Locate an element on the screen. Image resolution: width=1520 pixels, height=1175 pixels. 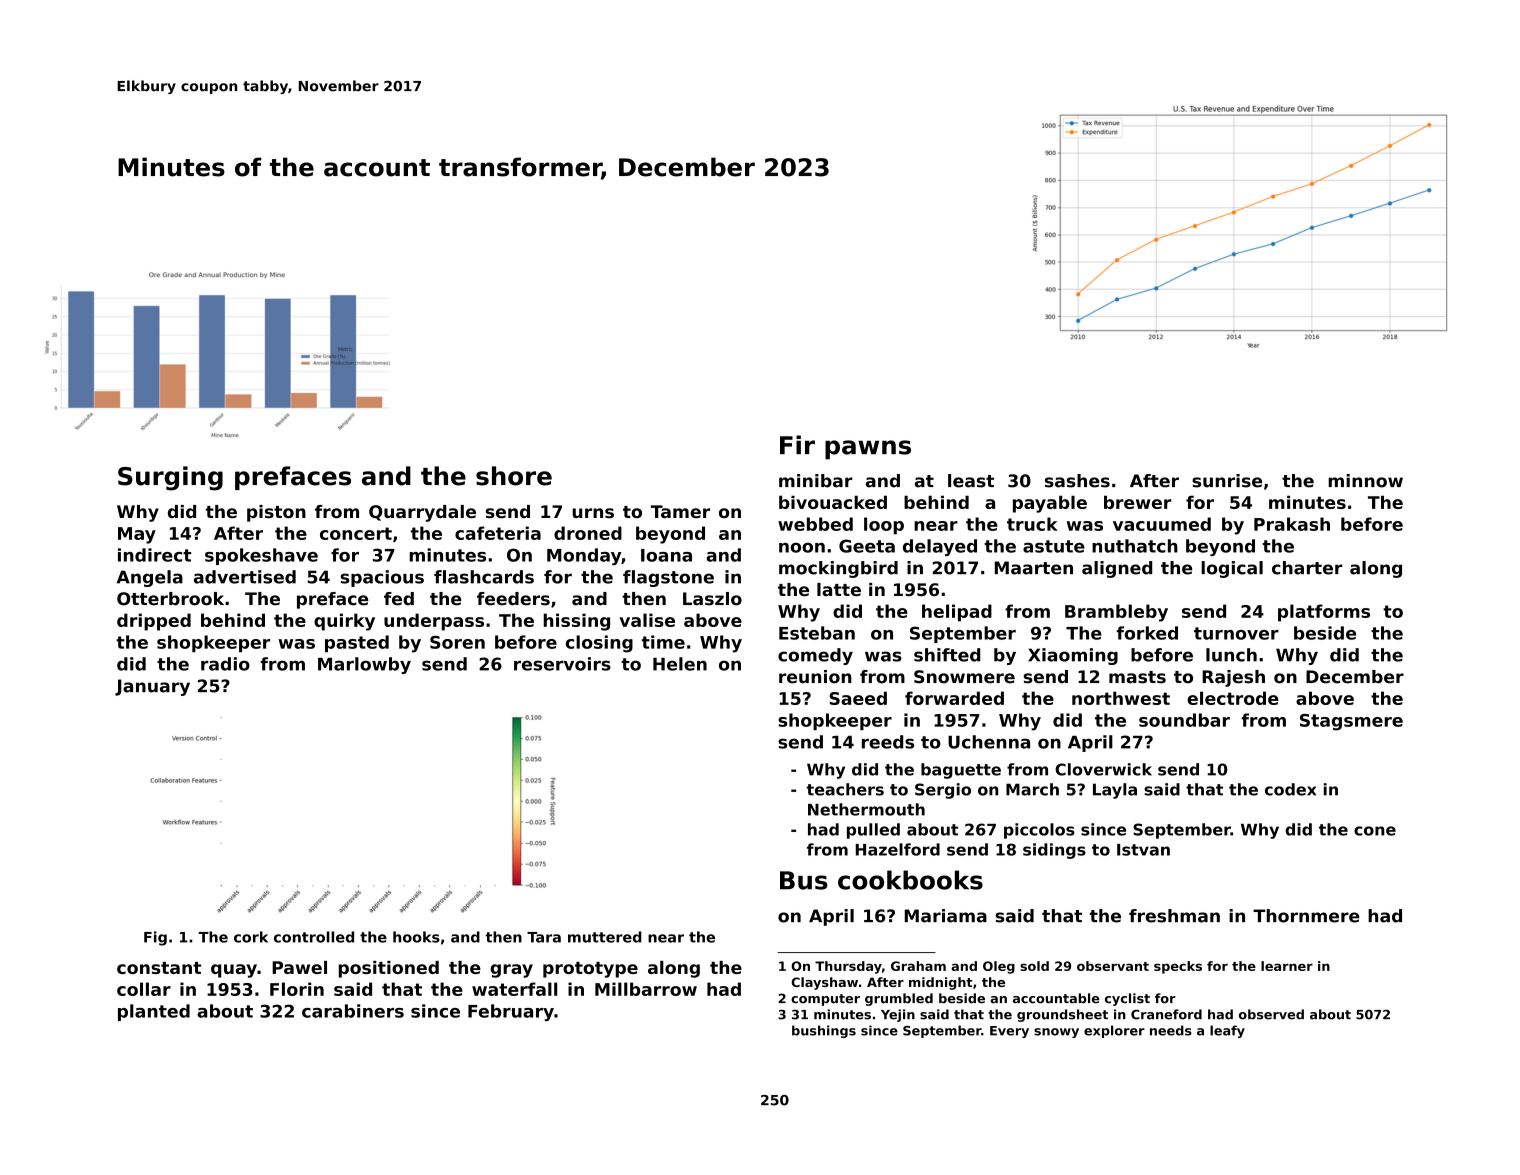
radio is located at coordinates (225, 664).
